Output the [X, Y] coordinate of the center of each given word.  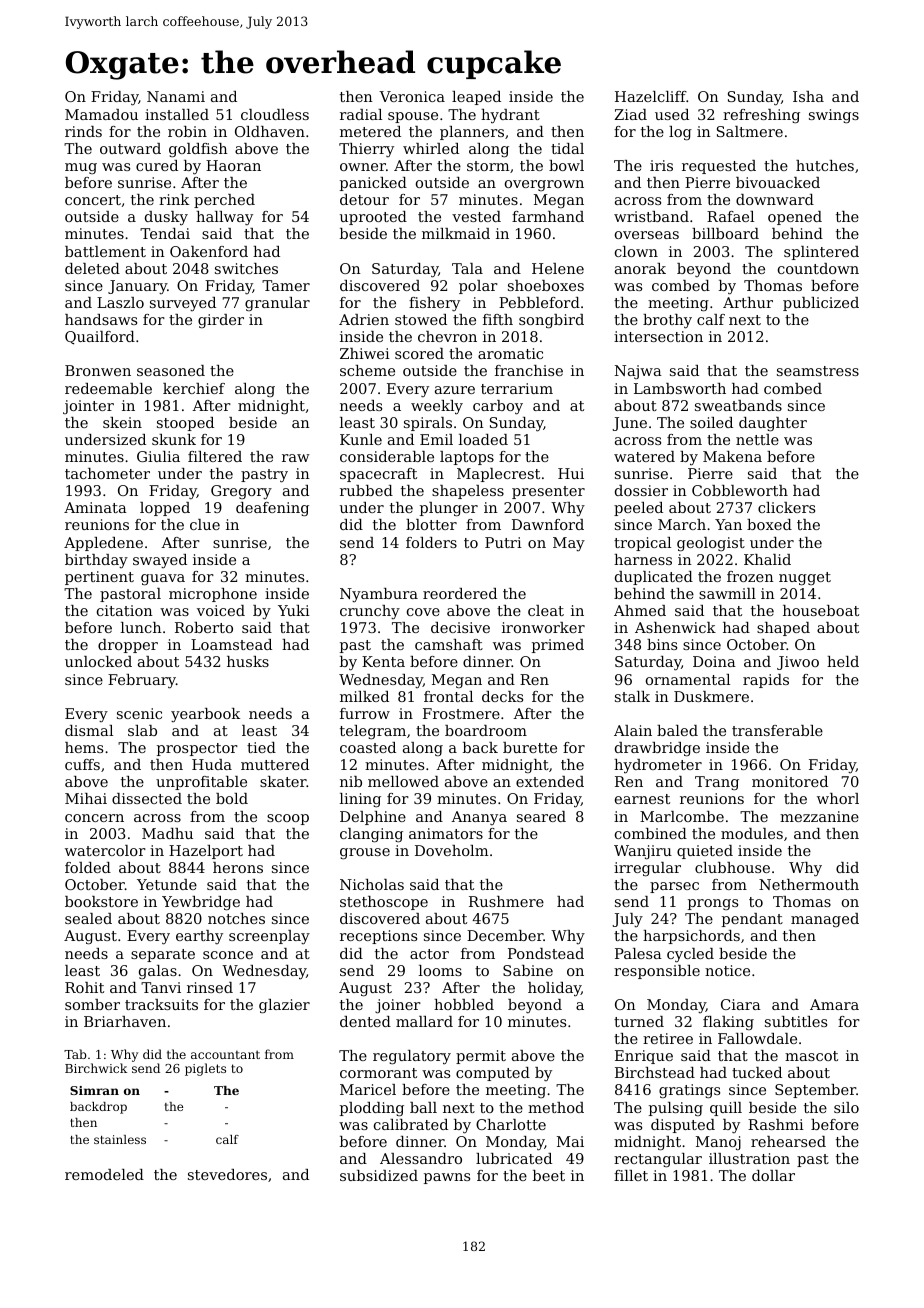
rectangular [658, 1160]
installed [177, 114]
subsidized [379, 1175]
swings [834, 116]
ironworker [543, 627]
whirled [431, 148]
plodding [372, 1109]
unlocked [98, 661]
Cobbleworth [740, 490]
